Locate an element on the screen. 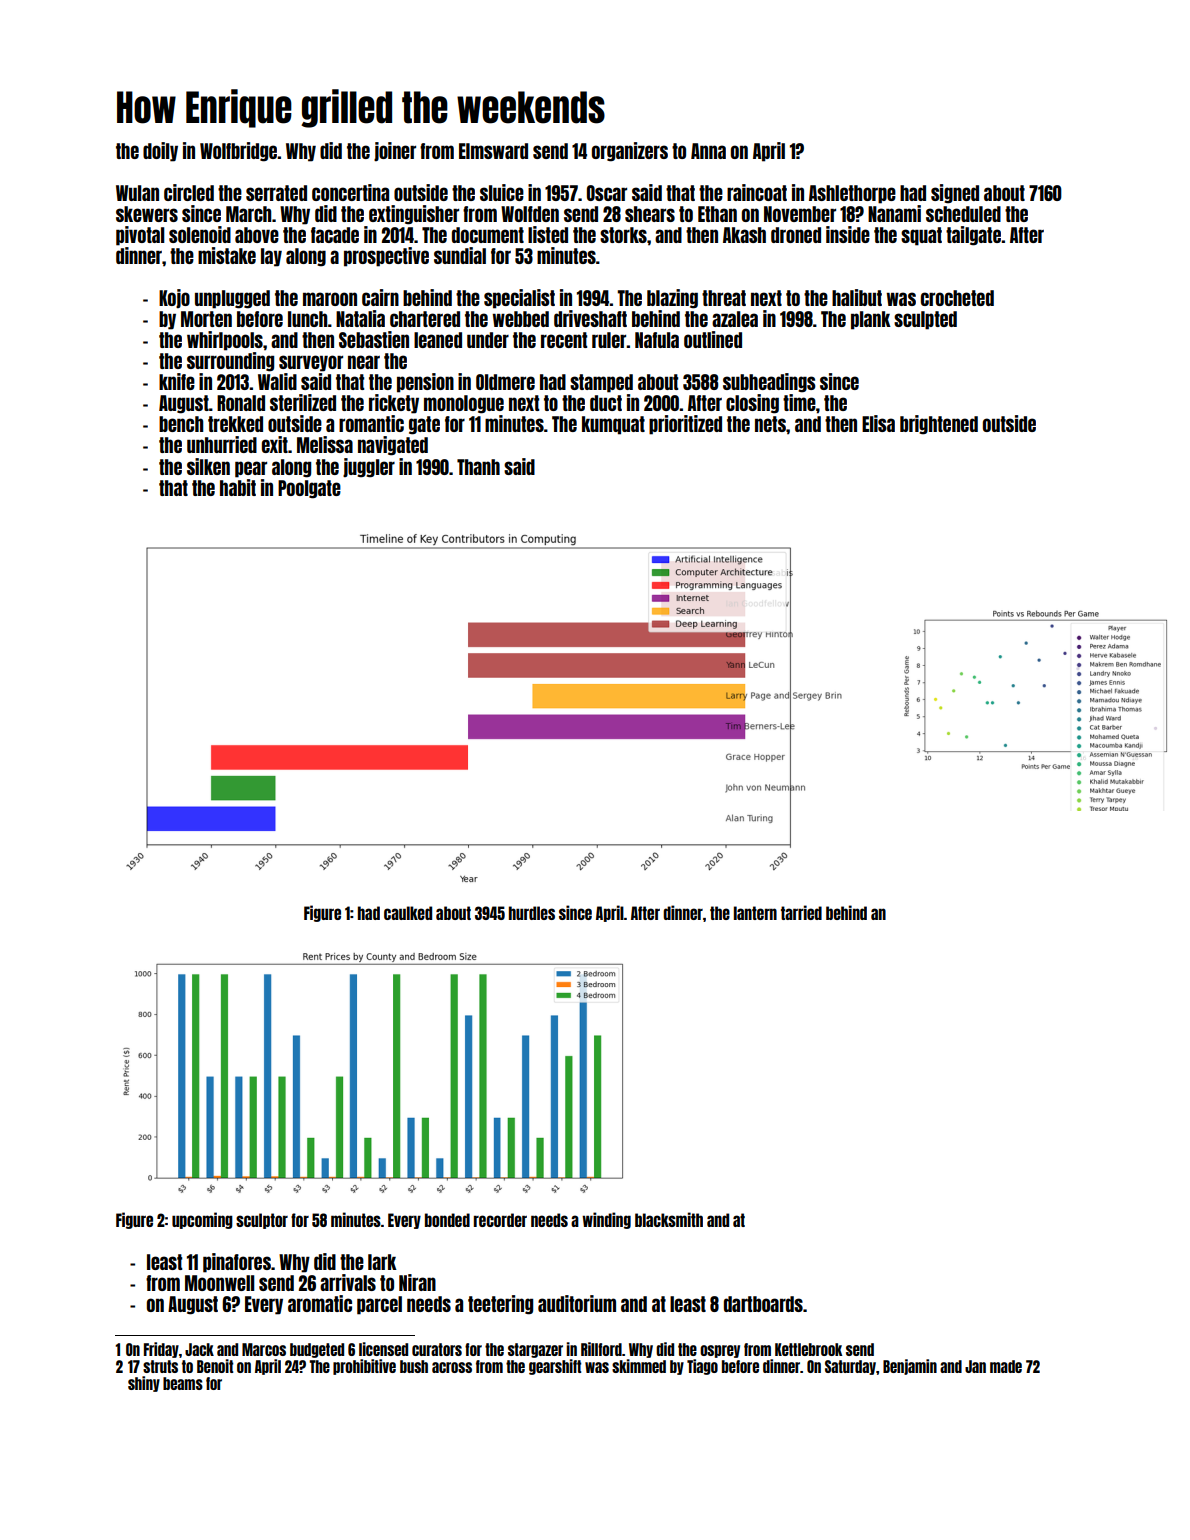 Image resolution: width=1190 pixels, height=1540 pixels. habit is located at coordinates (238, 487).
